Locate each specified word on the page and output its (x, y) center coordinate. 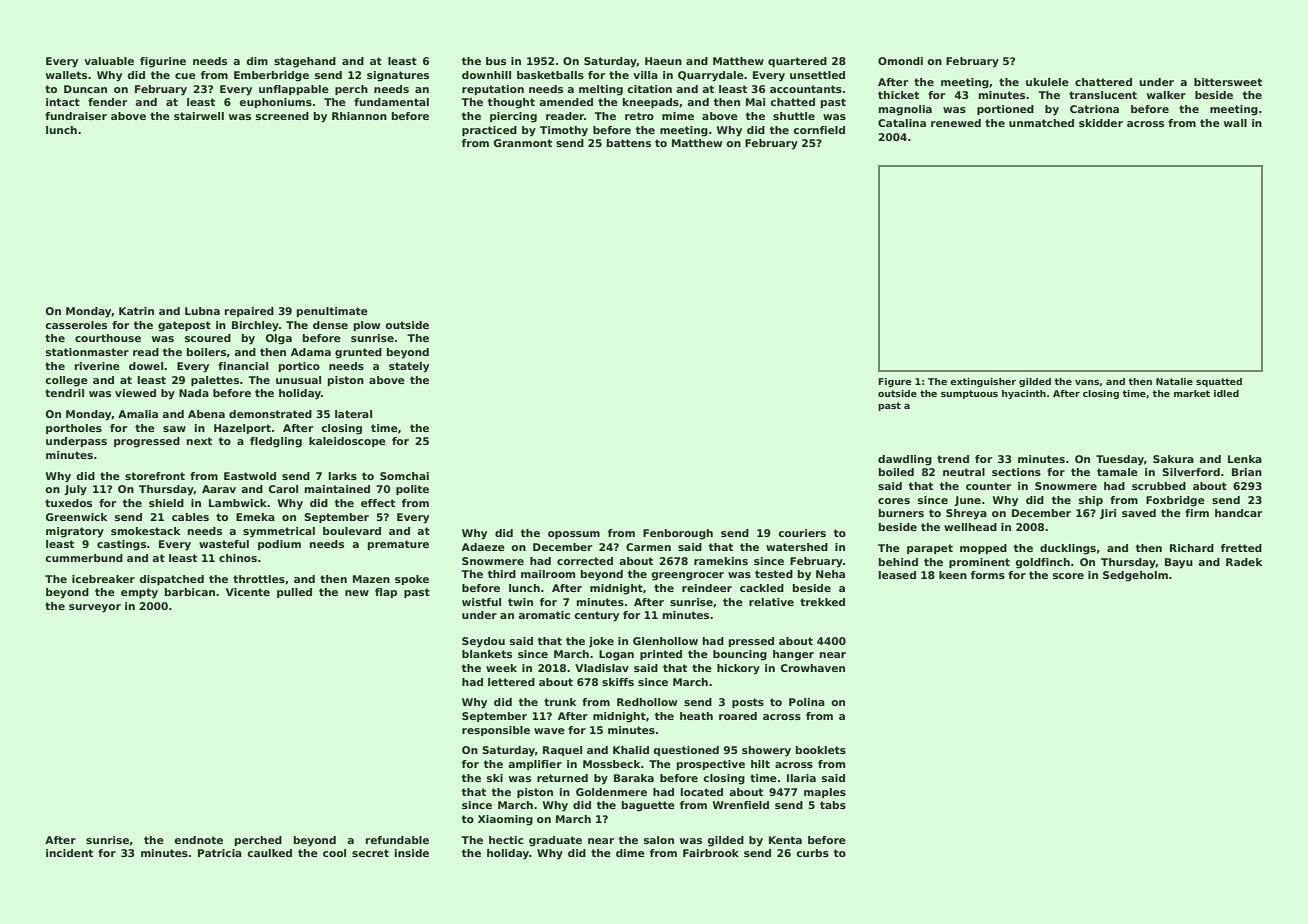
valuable (109, 61)
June (967, 501)
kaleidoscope (347, 442)
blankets (487, 654)
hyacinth (1024, 394)
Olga (279, 339)
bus (496, 61)
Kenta (785, 840)
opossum (574, 535)
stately (409, 367)
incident (69, 853)
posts (748, 703)
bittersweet (1228, 82)
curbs (812, 853)
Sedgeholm (1135, 576)
